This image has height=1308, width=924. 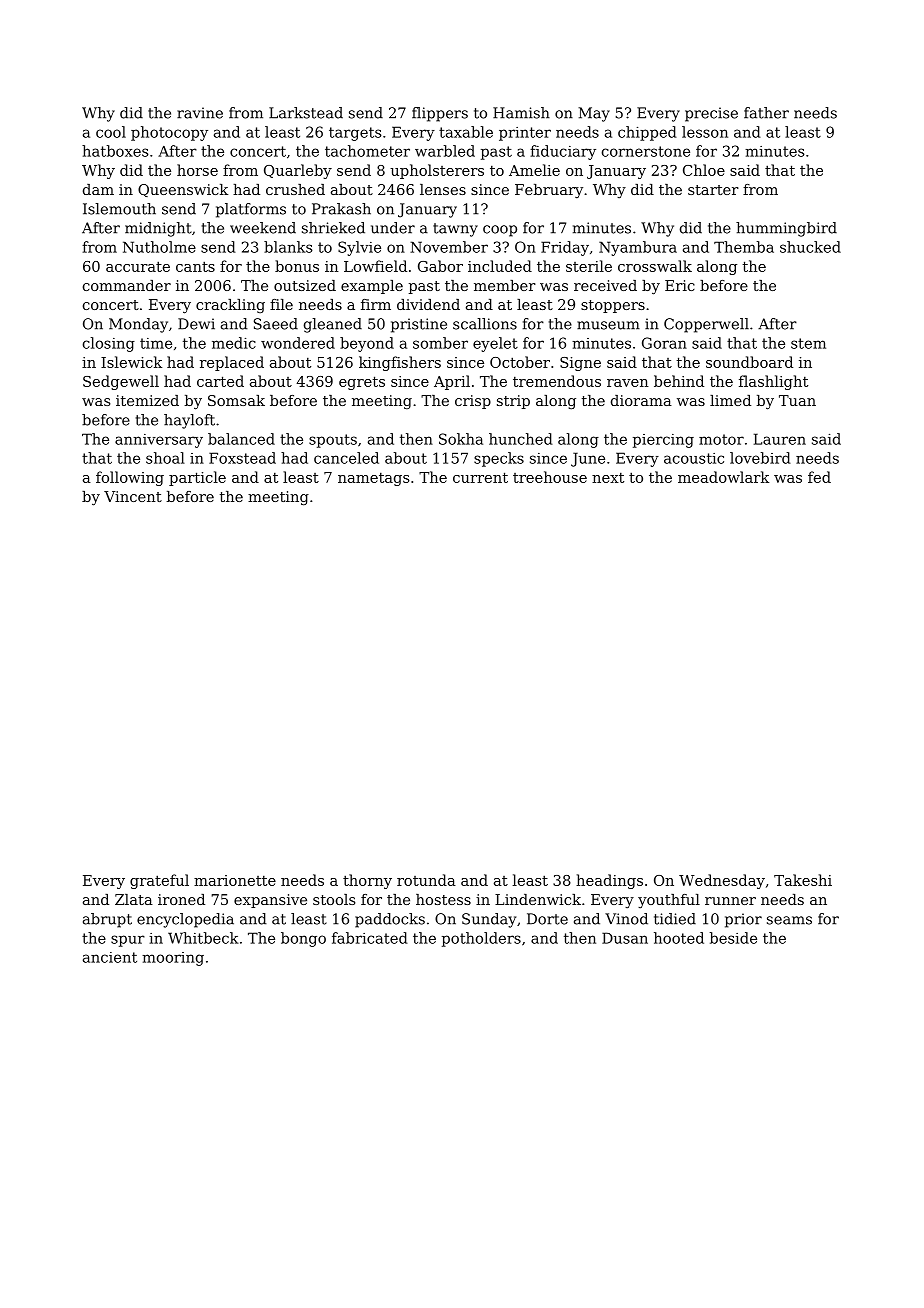 I want to click on February, so click(x=549, y=191).
